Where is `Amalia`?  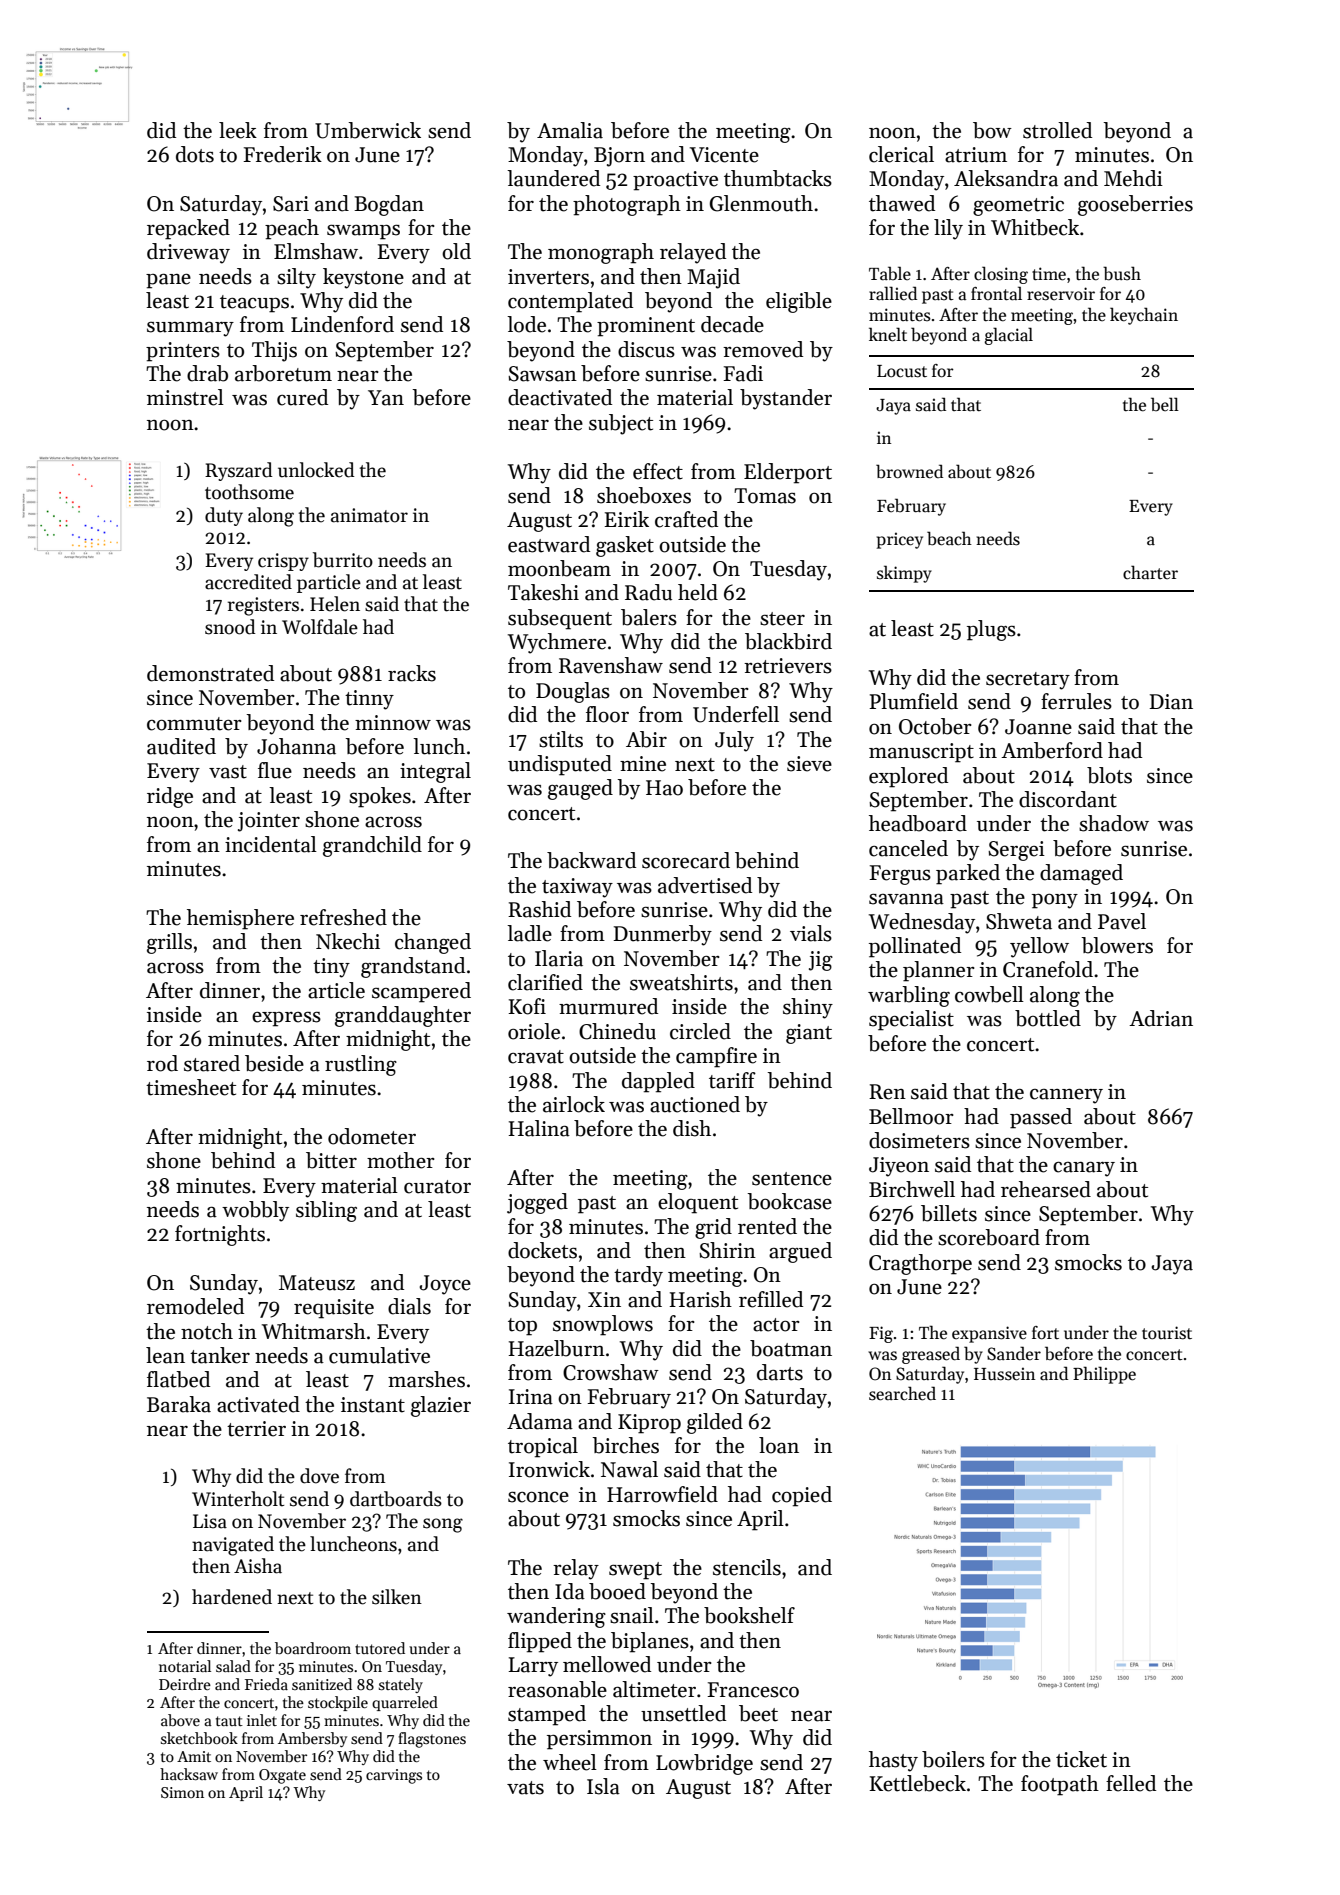
Amalia is located at coordinates (570, 130).
